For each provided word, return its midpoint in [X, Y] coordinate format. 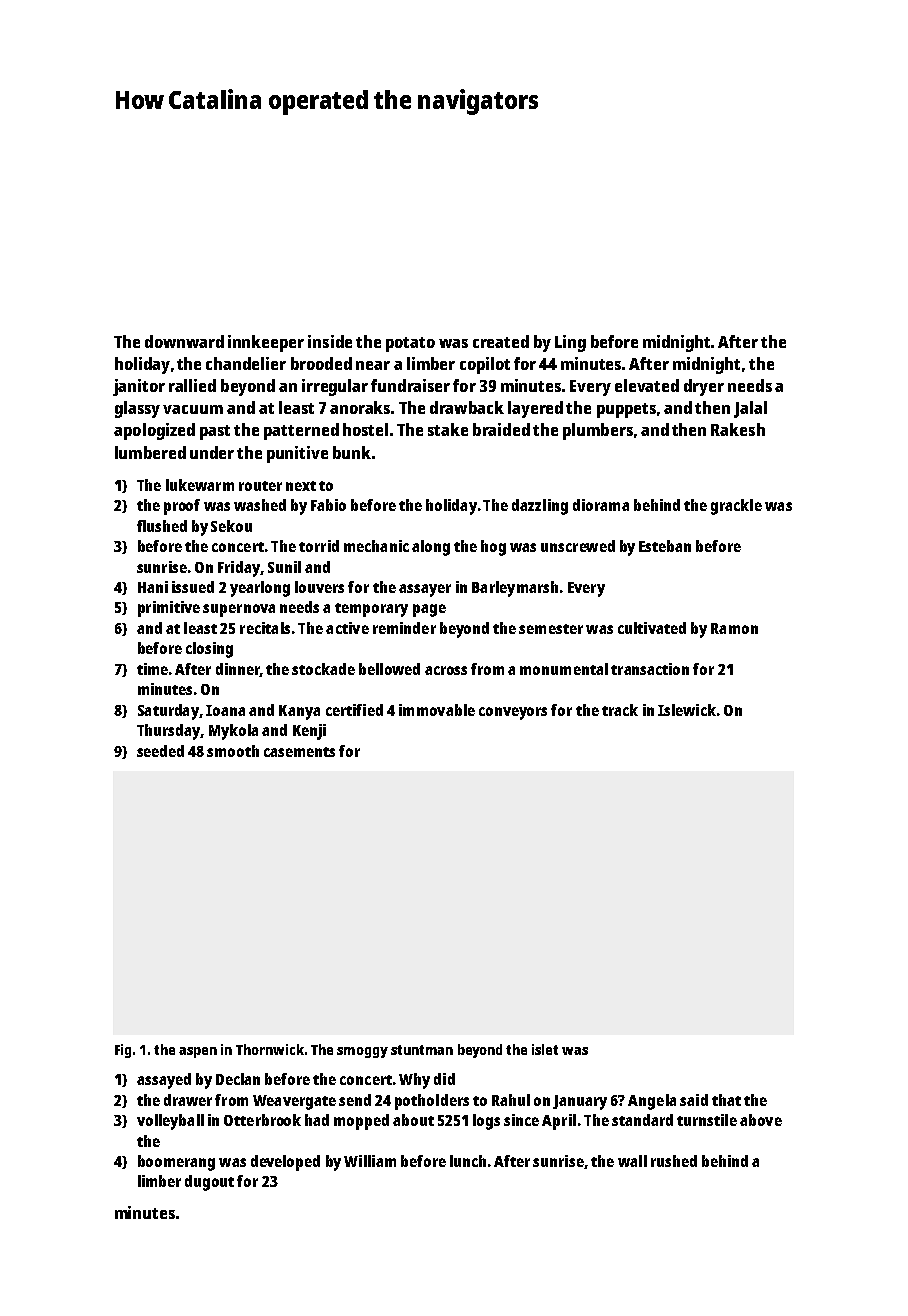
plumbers [598, 431]
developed [285, 1163]
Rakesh [738, 429]
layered [535, 409]
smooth [233, 751]
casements [299, 752]
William [370, 1161]
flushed [162, 526]
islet [545, 1049]
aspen [198, 1052]
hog [493, 548]
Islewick [687, 710]
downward [184, 341]
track [620, 710]
